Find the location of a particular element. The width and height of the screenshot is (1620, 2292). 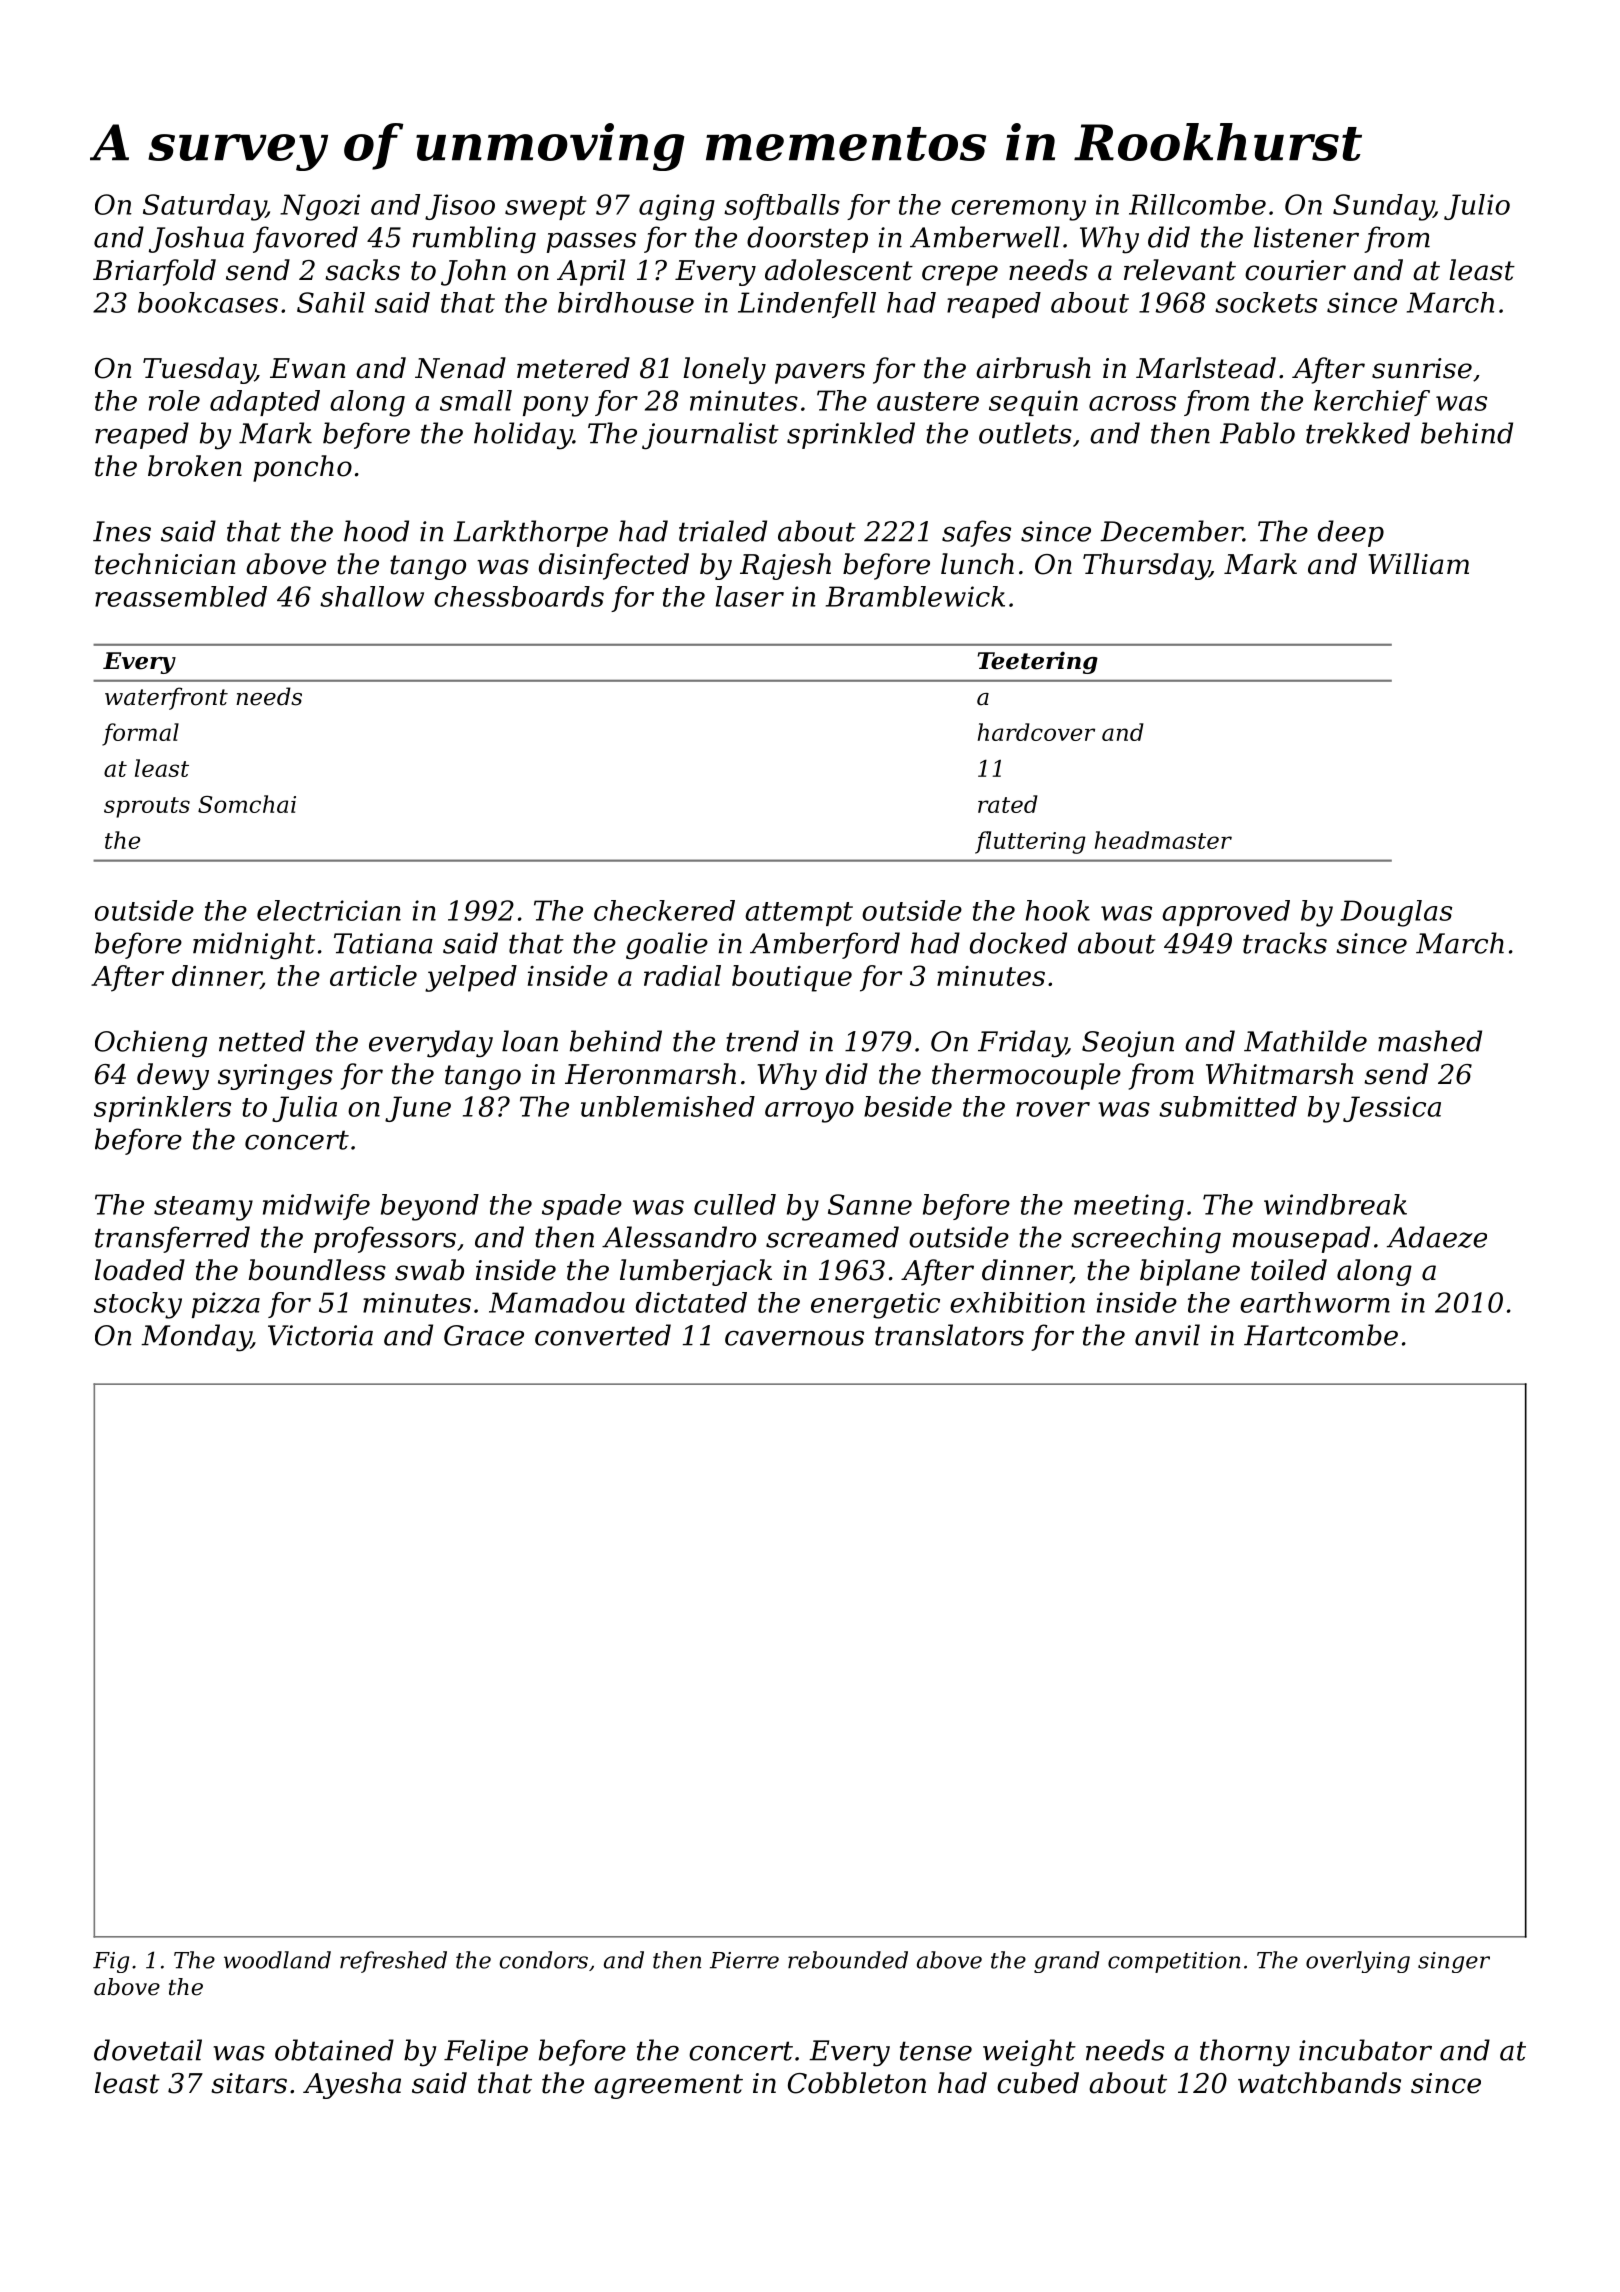

unblemished is located at coordinates (668, 1106).
